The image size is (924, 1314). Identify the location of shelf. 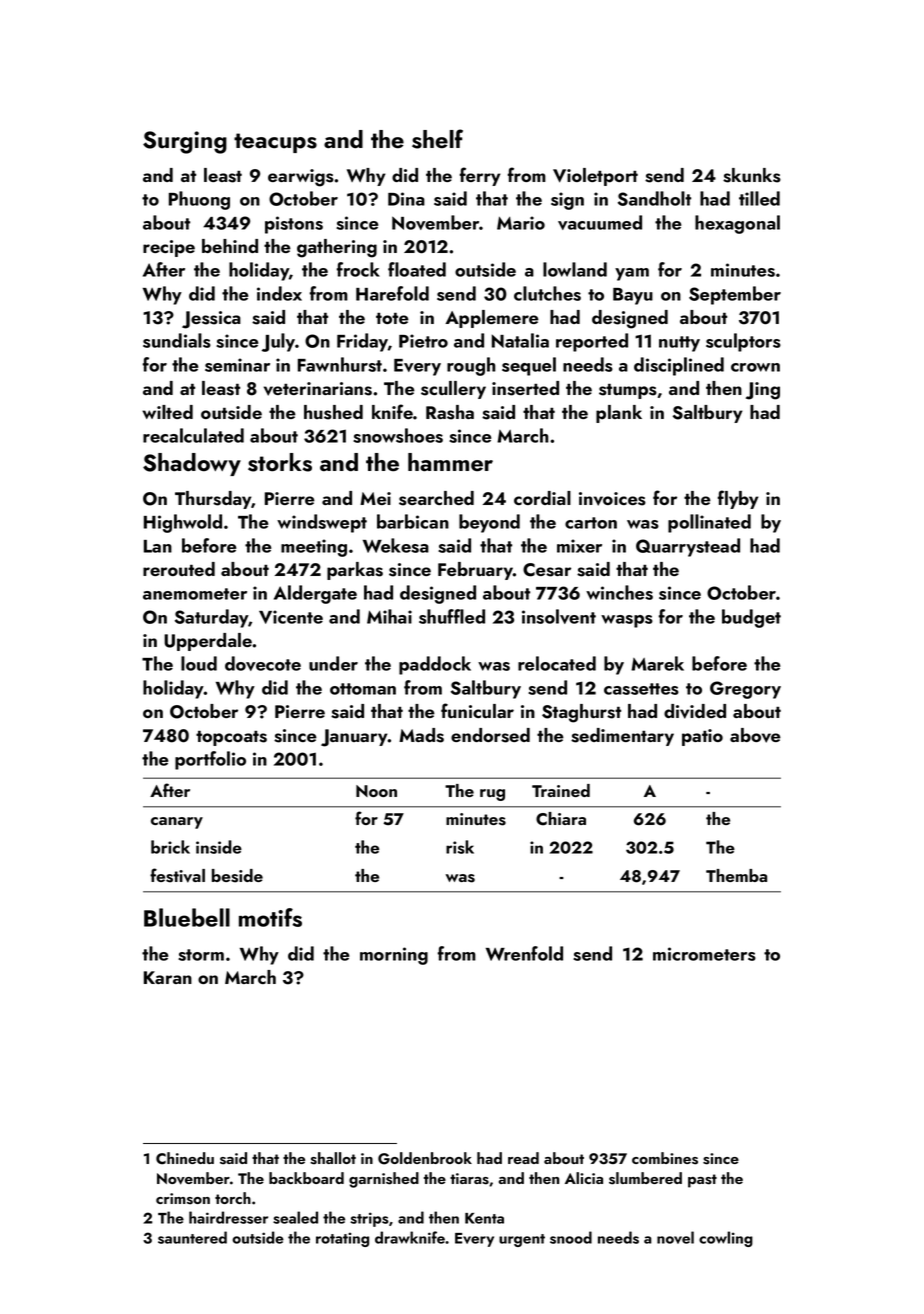
(437, 139).
